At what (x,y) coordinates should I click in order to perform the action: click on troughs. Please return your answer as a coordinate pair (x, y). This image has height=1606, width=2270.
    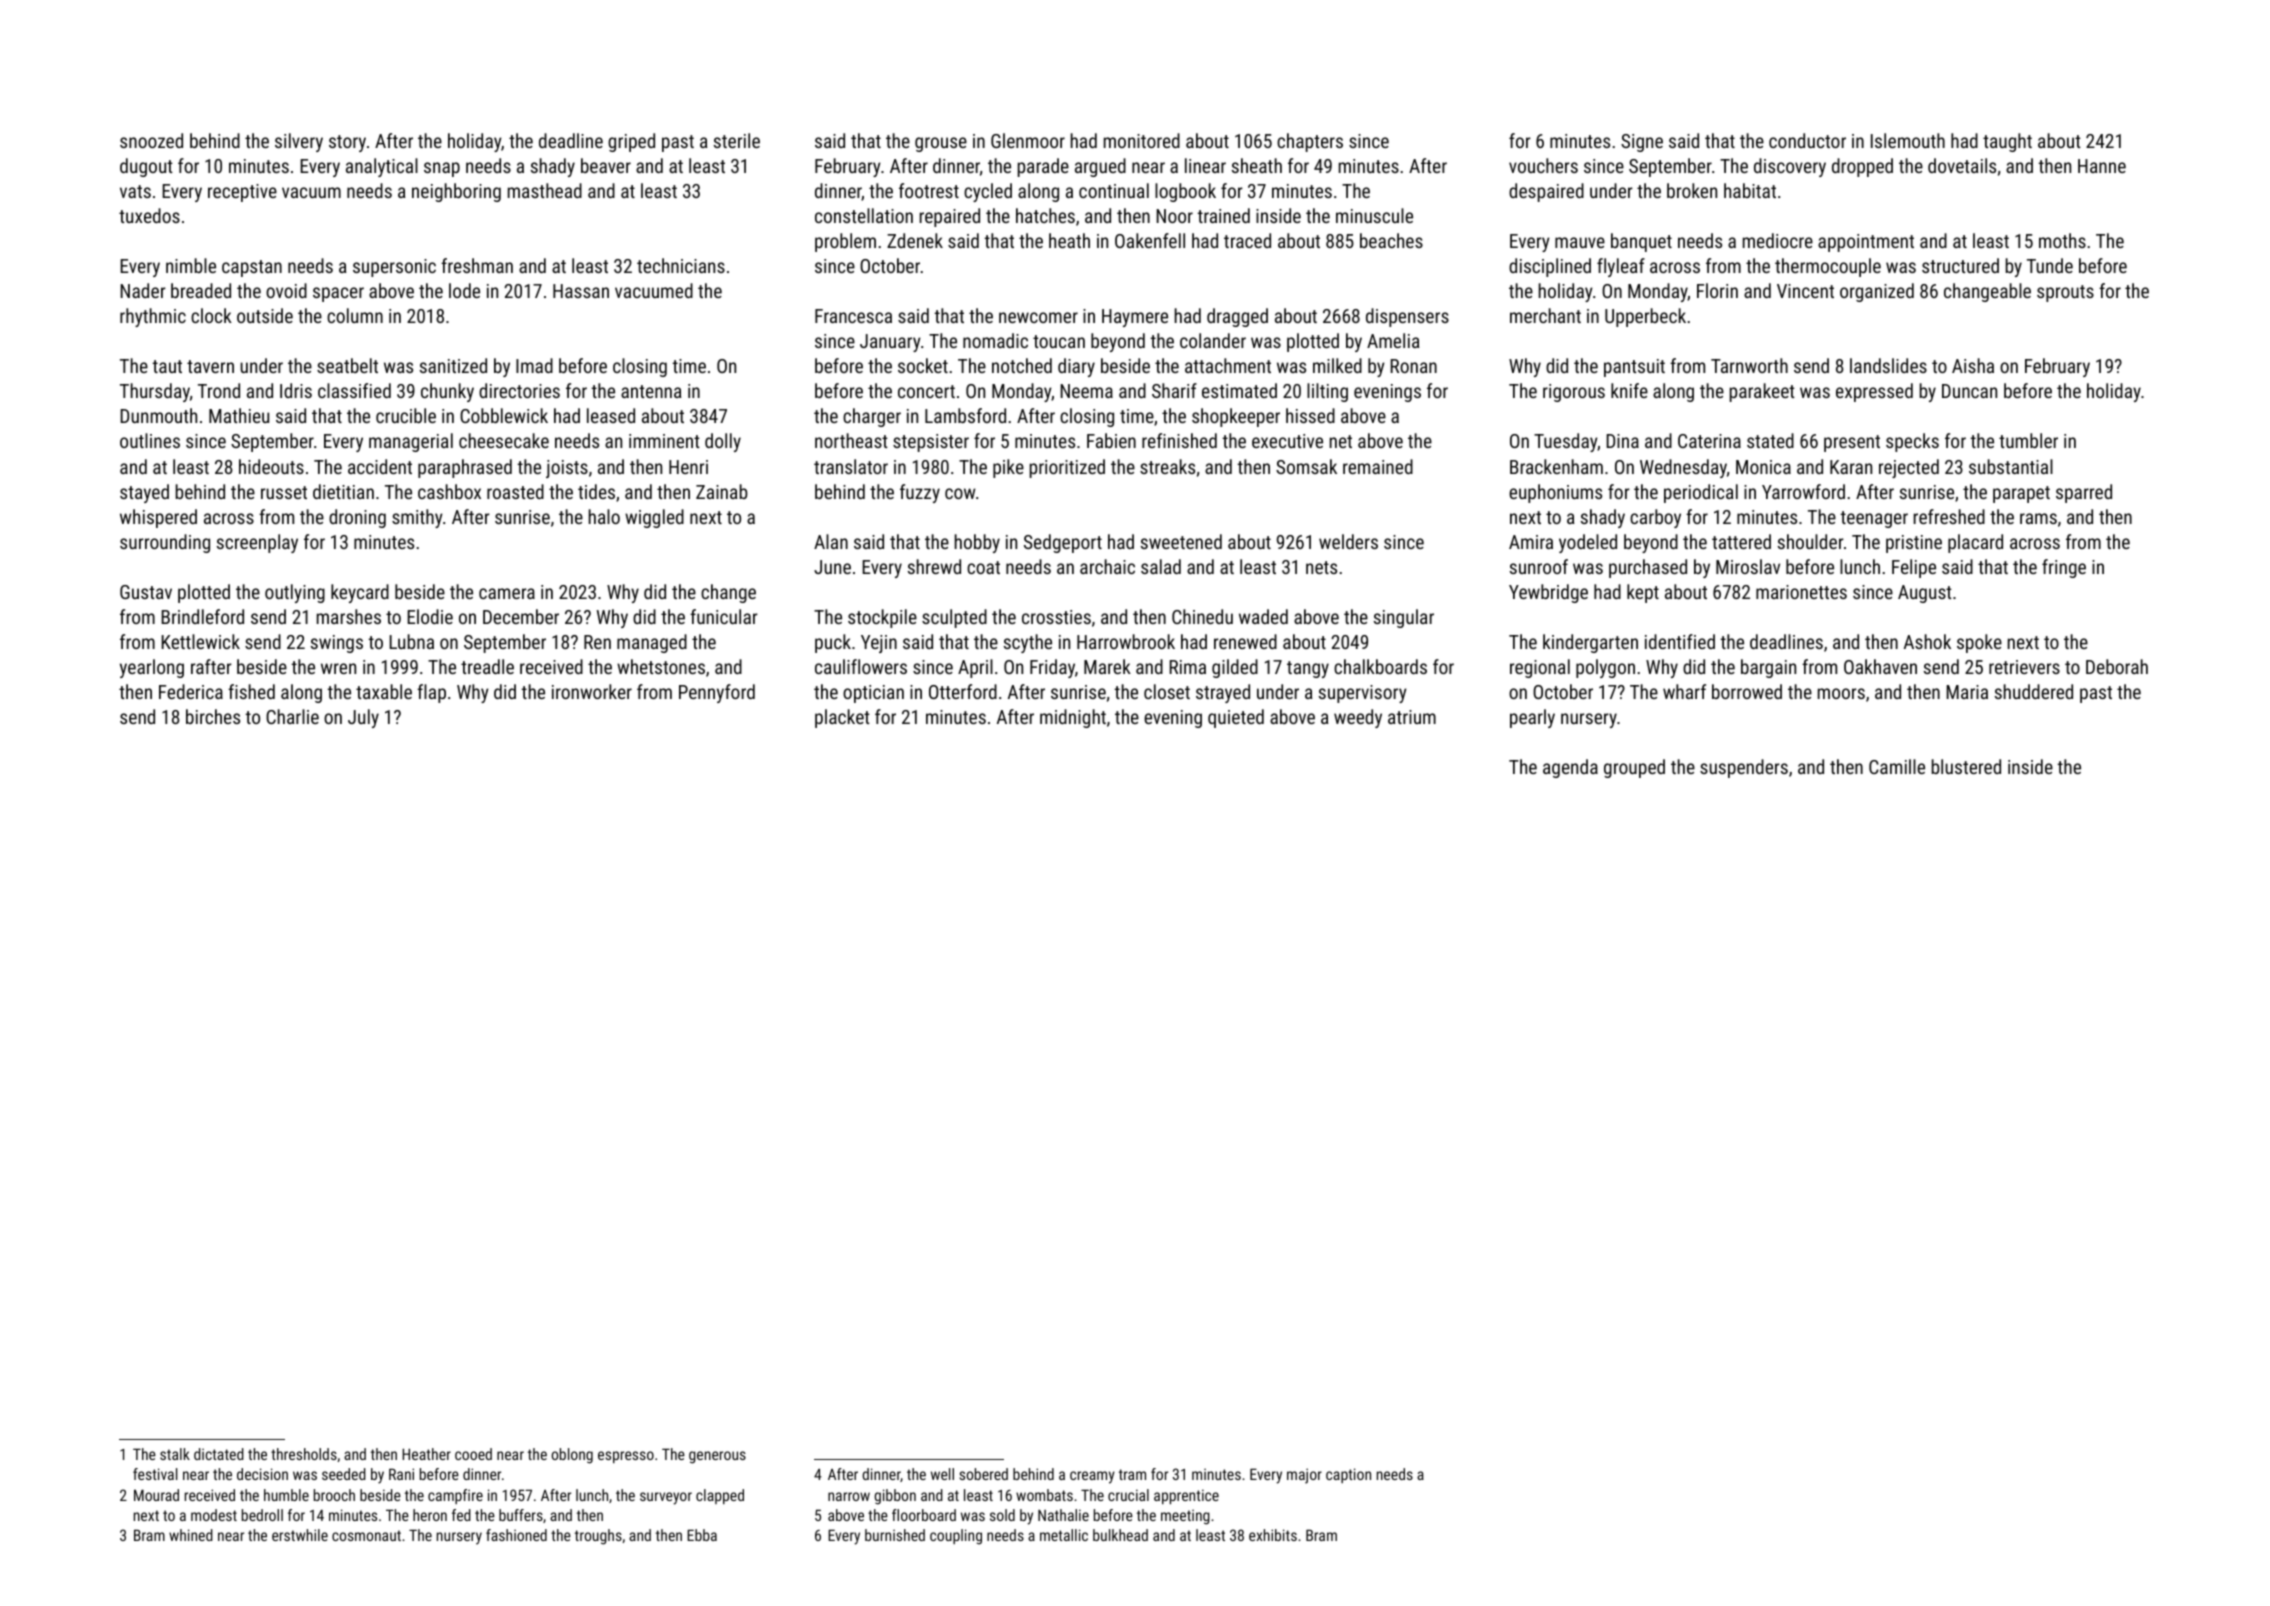
    Looking at the image, I should click on (598, 1537).
